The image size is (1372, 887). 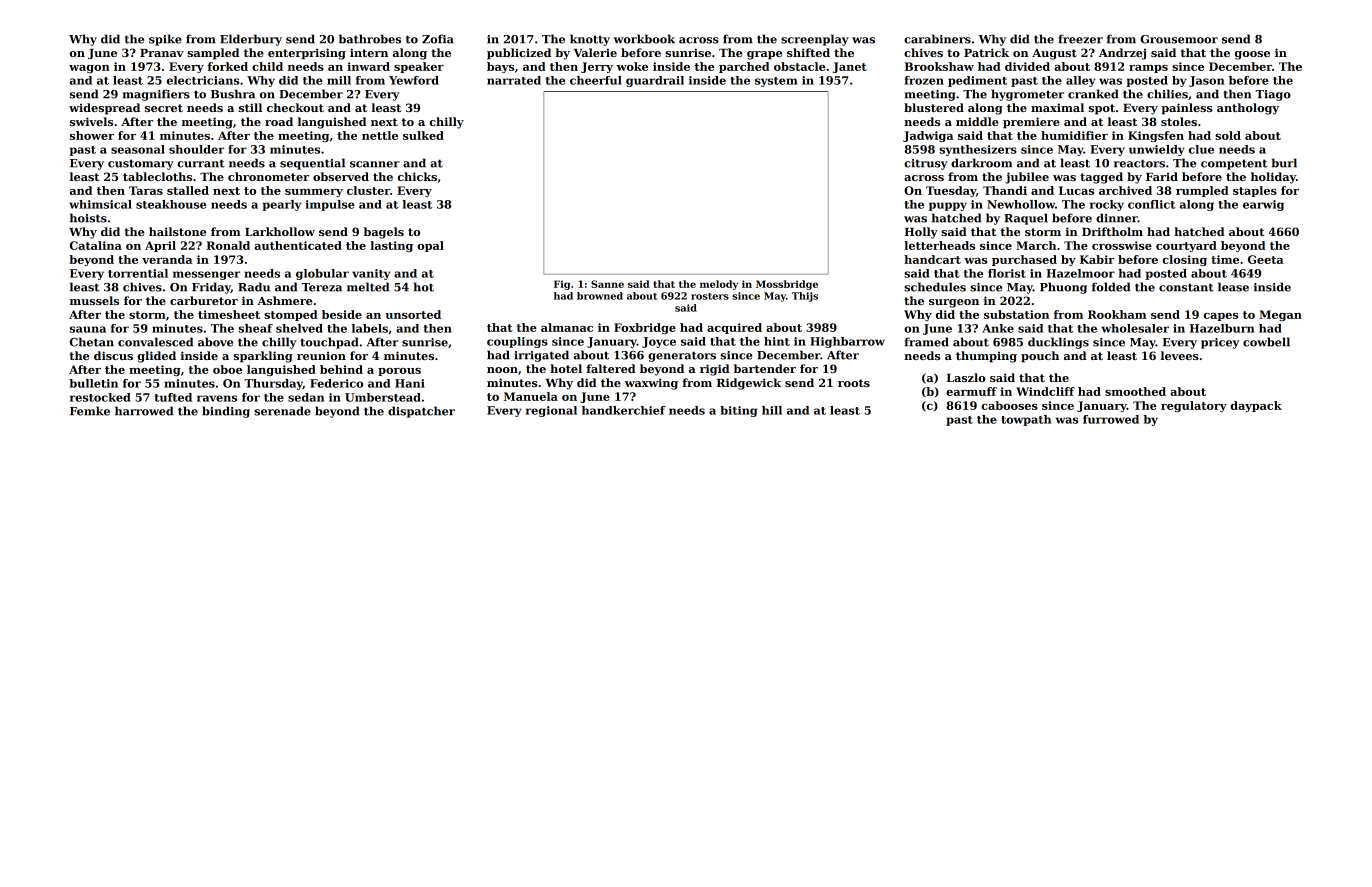 What do you see at coordinates (1152, 204) in the screenshot?
I see `conflict` at bounding box center [1152, 204].
